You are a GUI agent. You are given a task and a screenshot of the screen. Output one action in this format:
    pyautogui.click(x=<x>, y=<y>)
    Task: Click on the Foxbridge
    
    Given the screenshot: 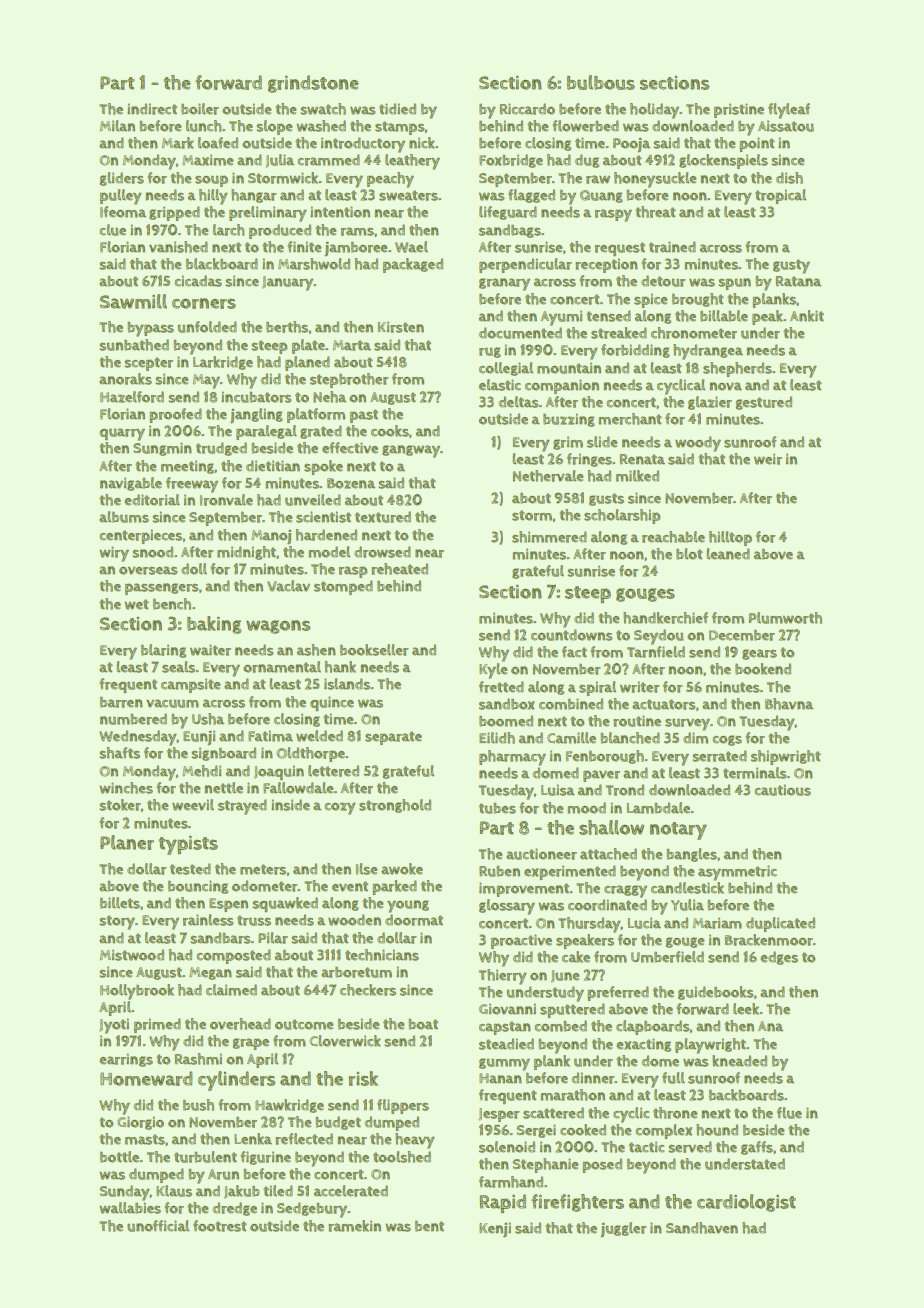 What is the action you would take?
    pyautogui.click(x=511, y=161)
